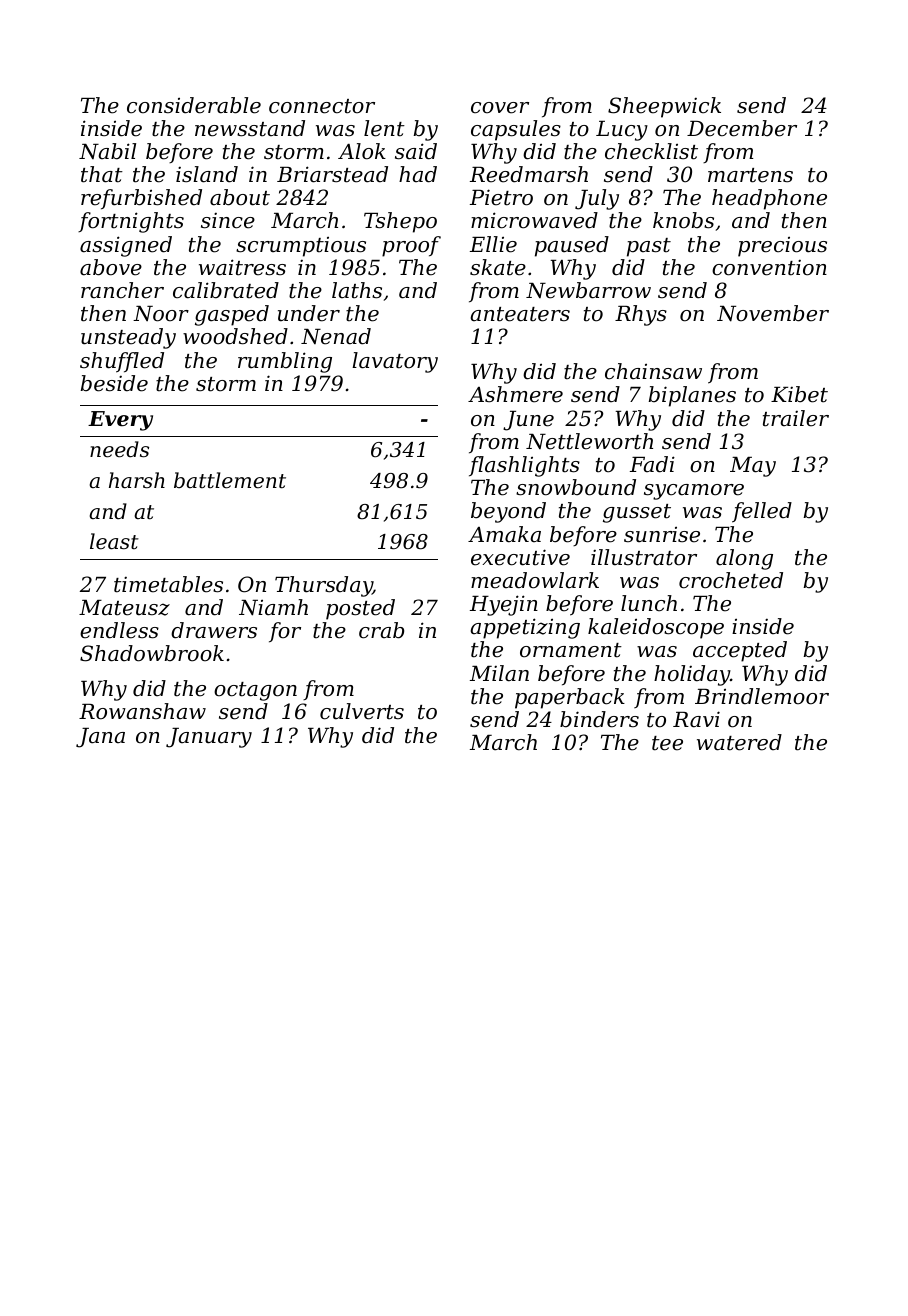 The image size is (908, 1316). I want to click on microwaved, so click(534, 220).
